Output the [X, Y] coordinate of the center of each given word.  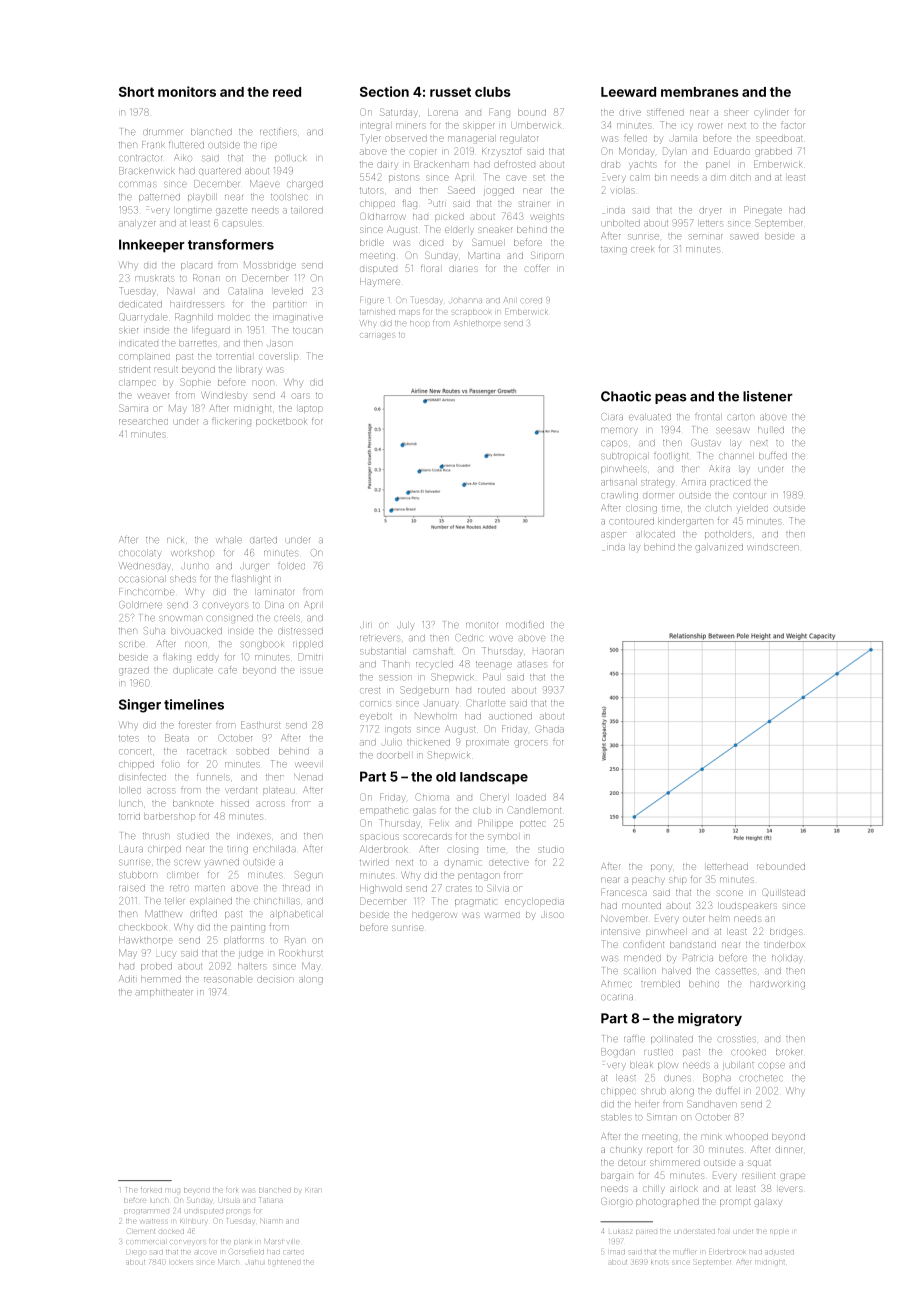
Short [136, 92]
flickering [231, 421]
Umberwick [536, 126]
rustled [658, 1052]
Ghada [550, 729]
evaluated [650, 417]
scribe [132, 644]
